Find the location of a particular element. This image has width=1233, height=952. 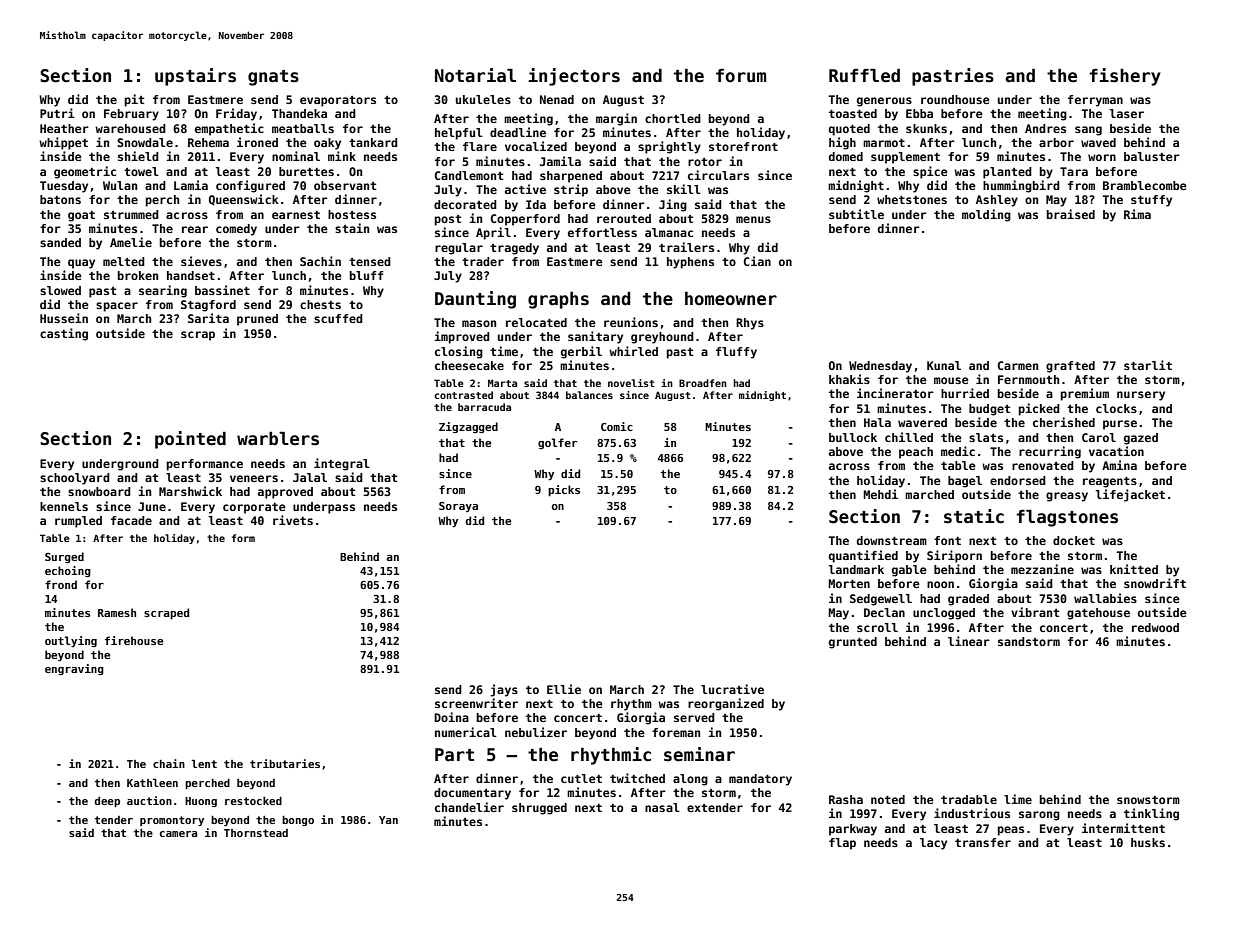

knitted is located at coordinates (1134, 569).
